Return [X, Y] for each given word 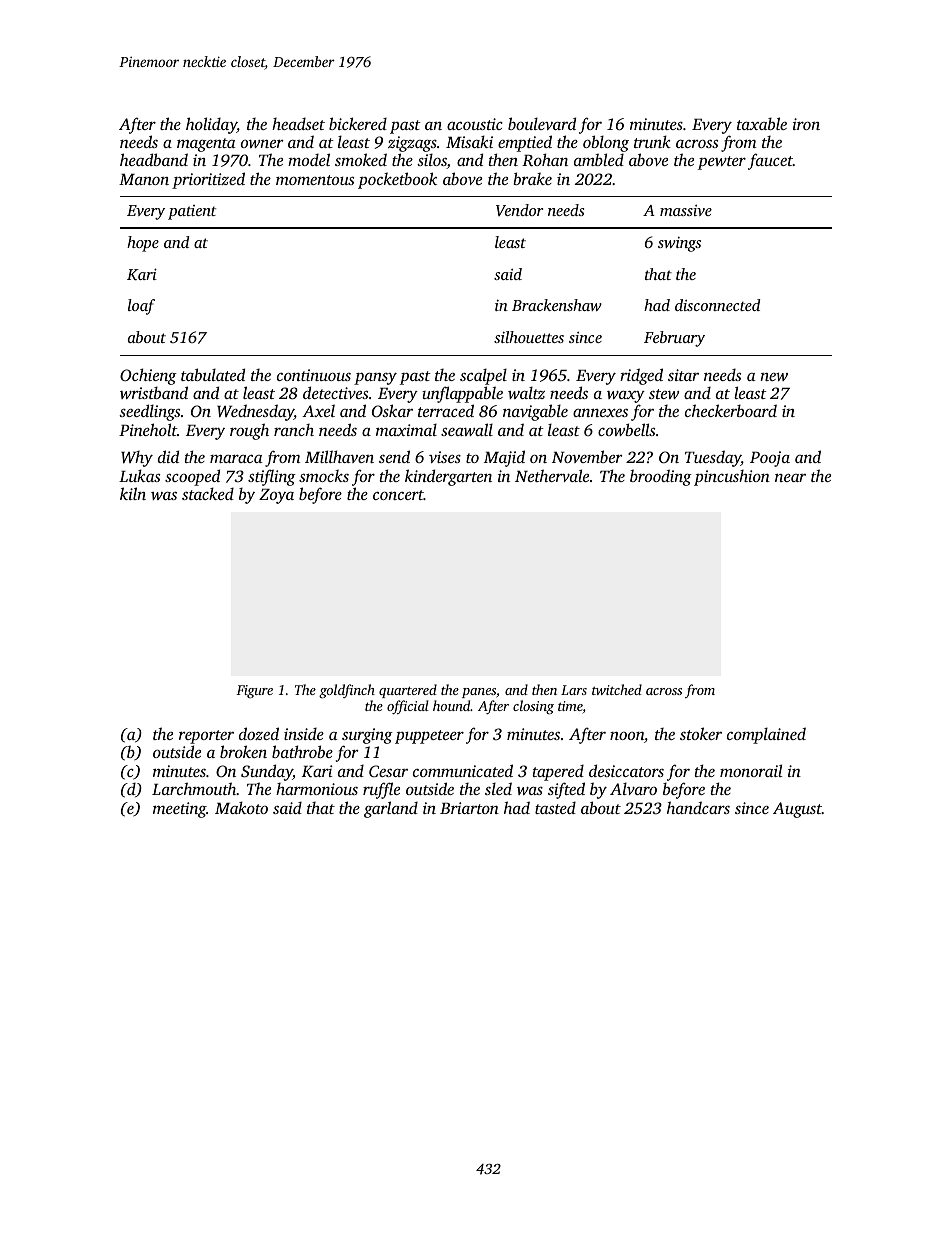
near [790, 477]
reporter [206, 737]
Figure [254, 691]
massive [686, 210]
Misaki [469, 141]
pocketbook [397, 180]
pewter [722, 163]
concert [398, 495]
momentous [315, 180]
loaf [141, 307]
